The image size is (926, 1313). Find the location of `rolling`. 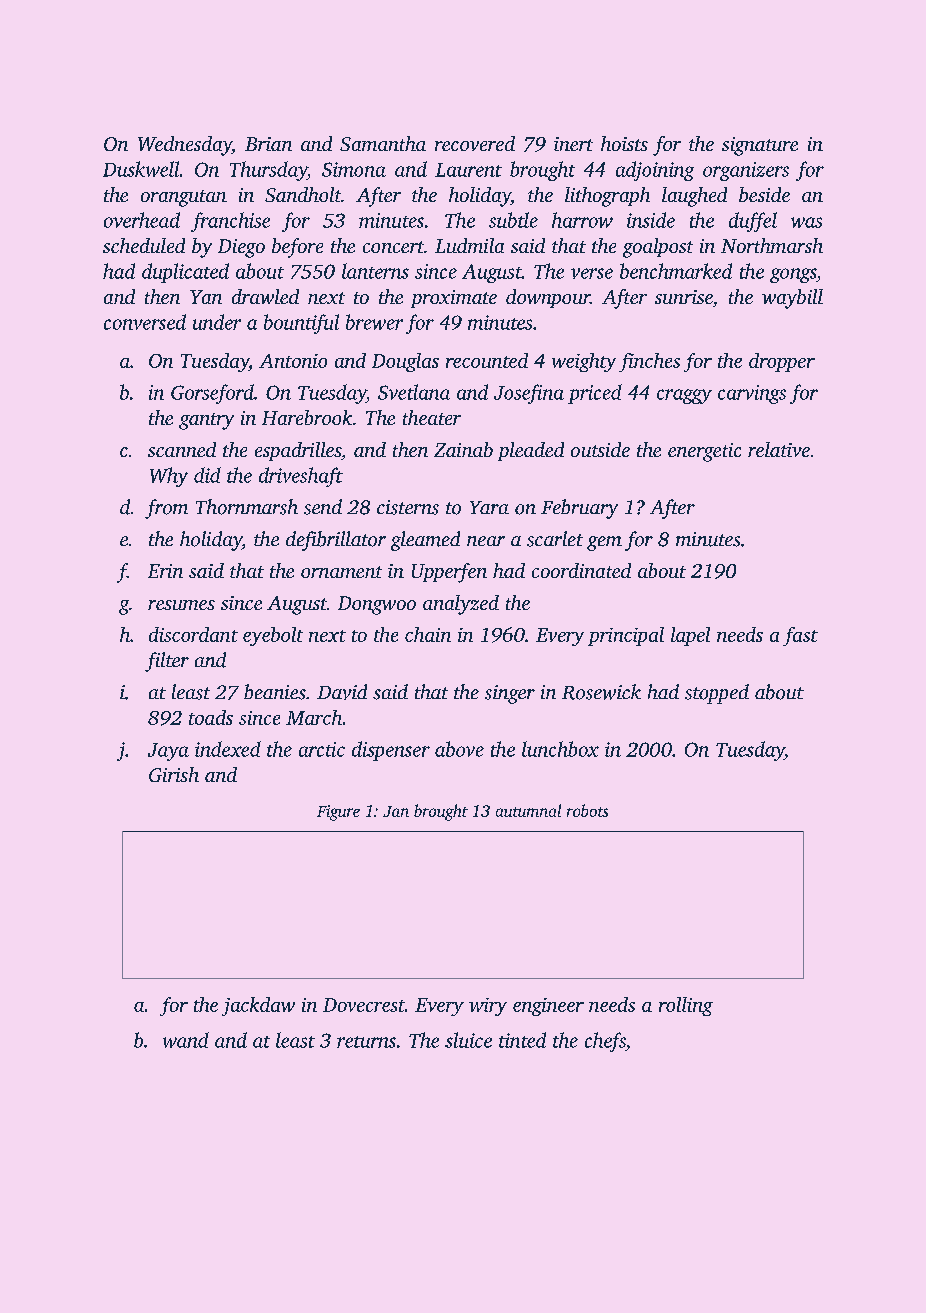

rolling is located at coordinates (686, 1006).
